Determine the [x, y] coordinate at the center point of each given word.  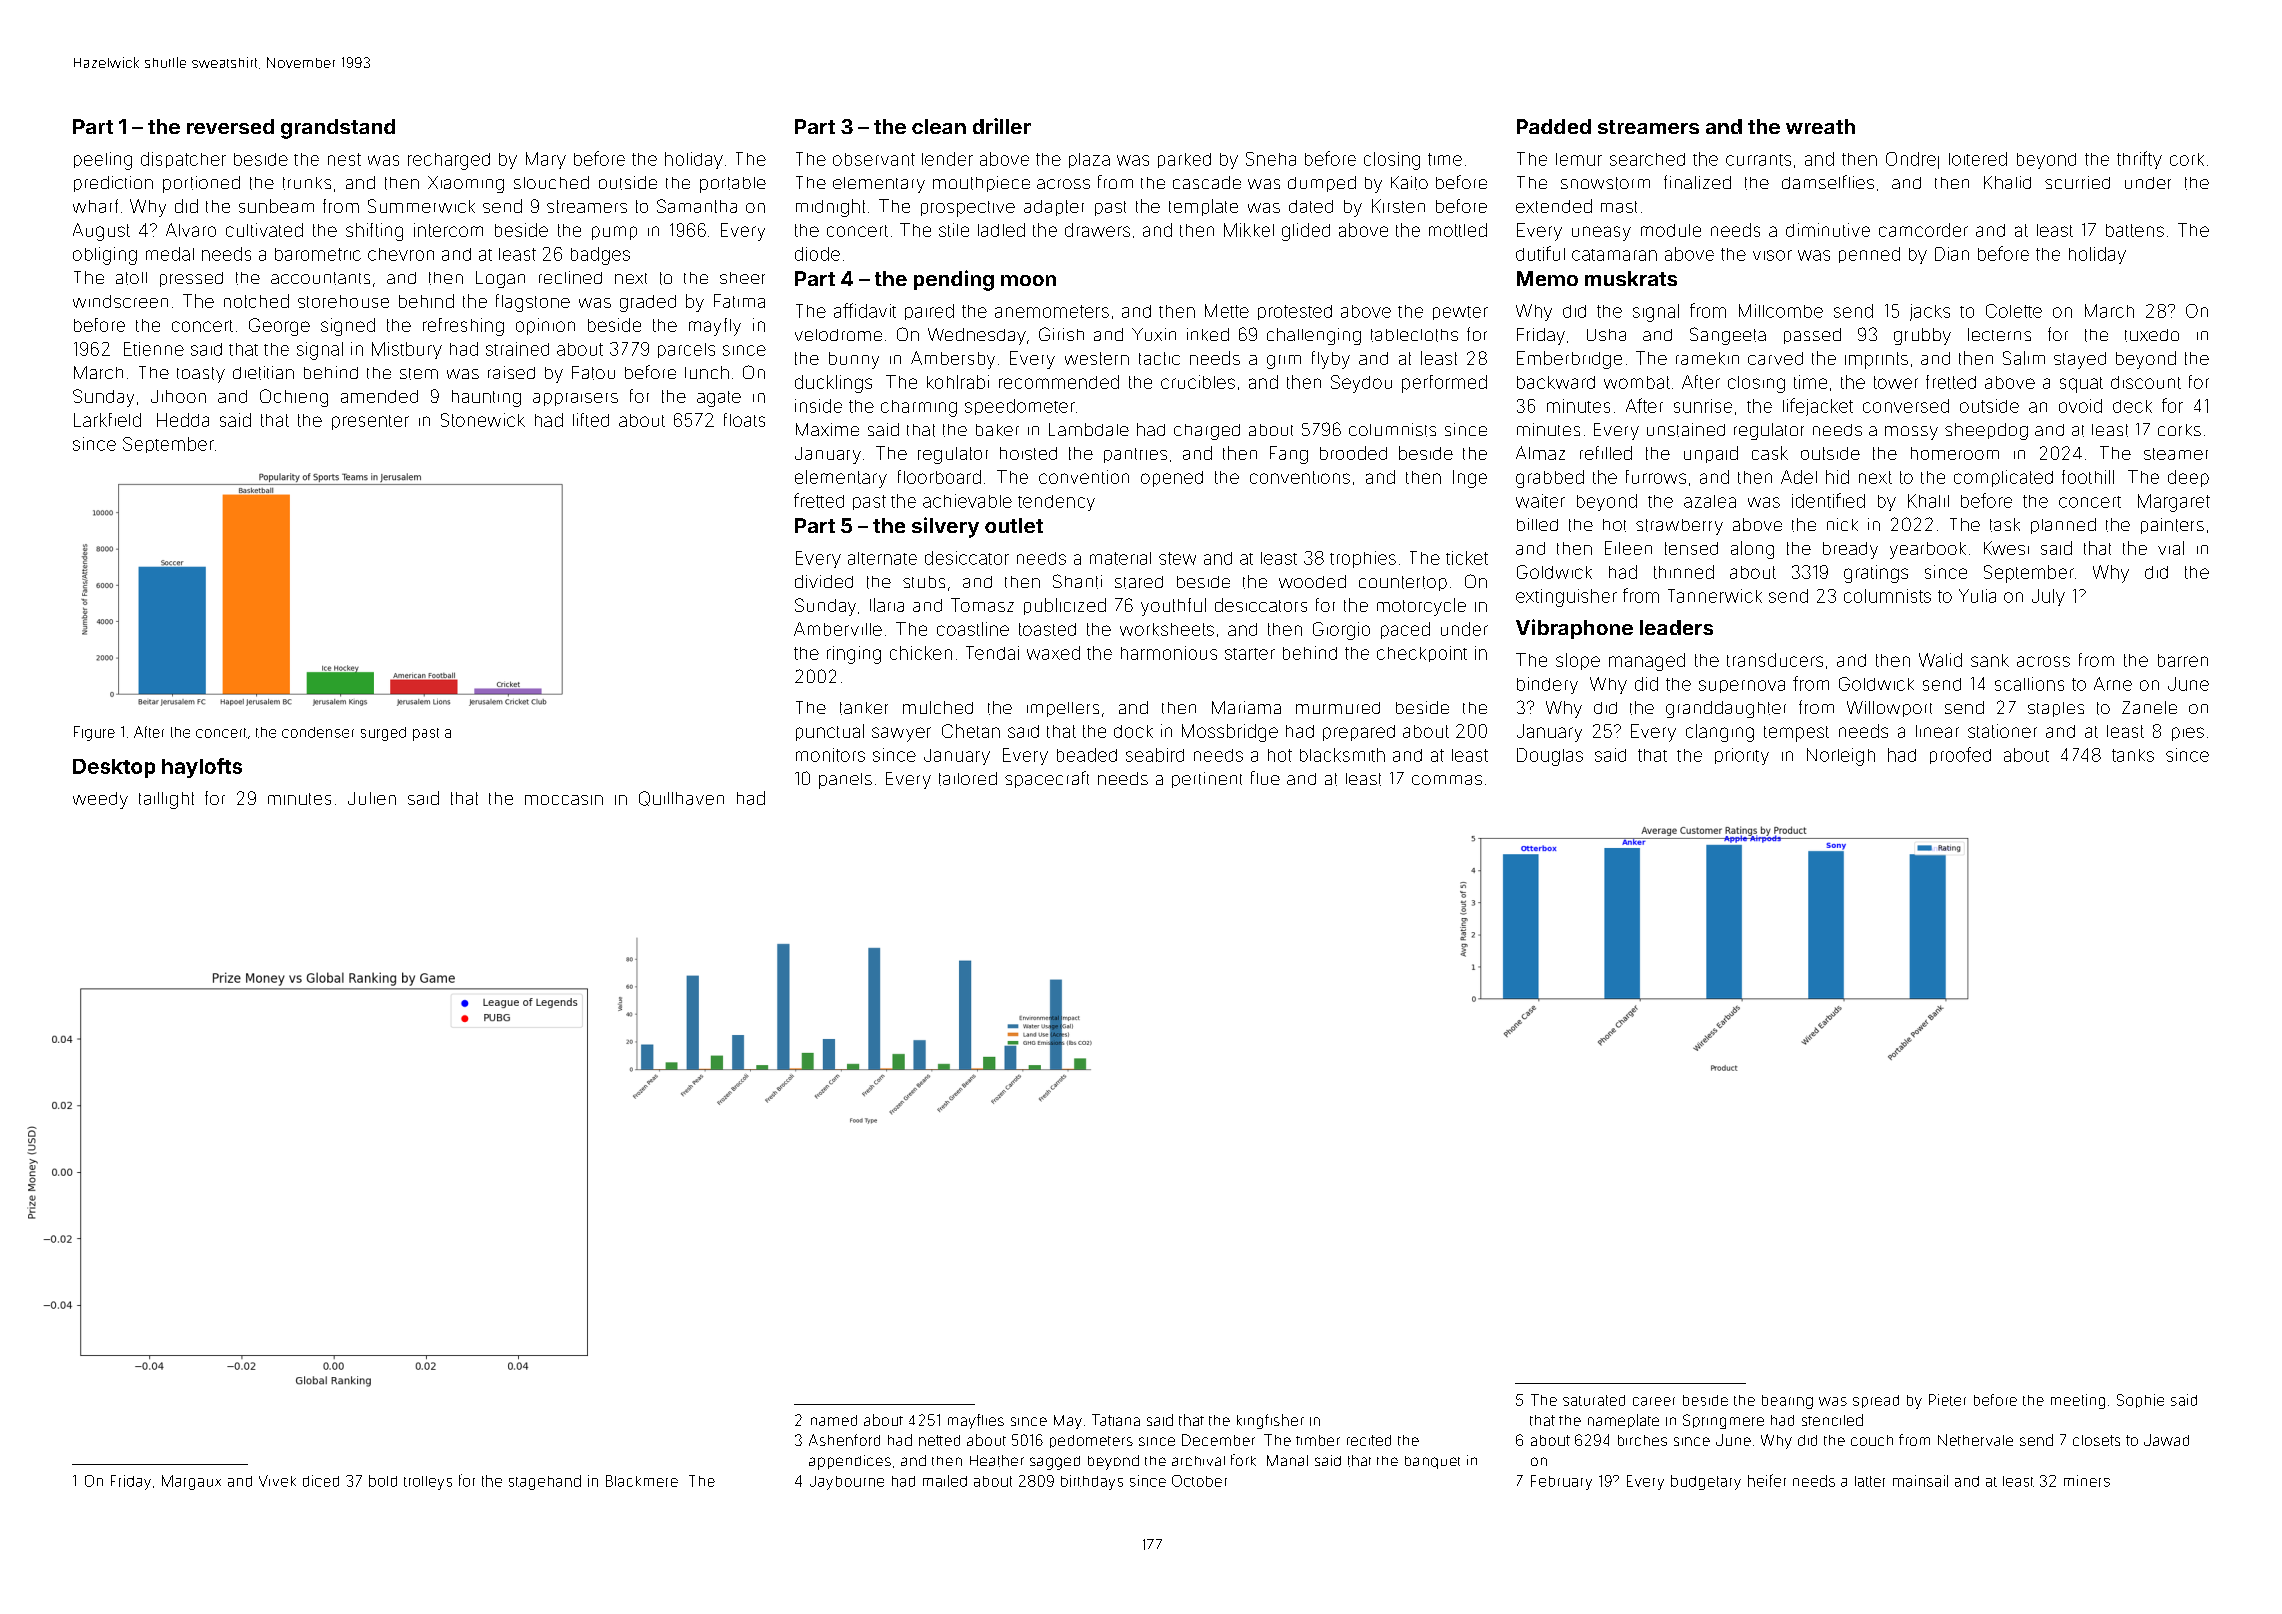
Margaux [191, 1482]
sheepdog [1986, 431]
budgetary [1706, 1482]
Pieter [1947, 1400]
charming [919, 408]
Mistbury [407, 350]
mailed [945, 1481]
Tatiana [1116, 1420]
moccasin [564, 800]
